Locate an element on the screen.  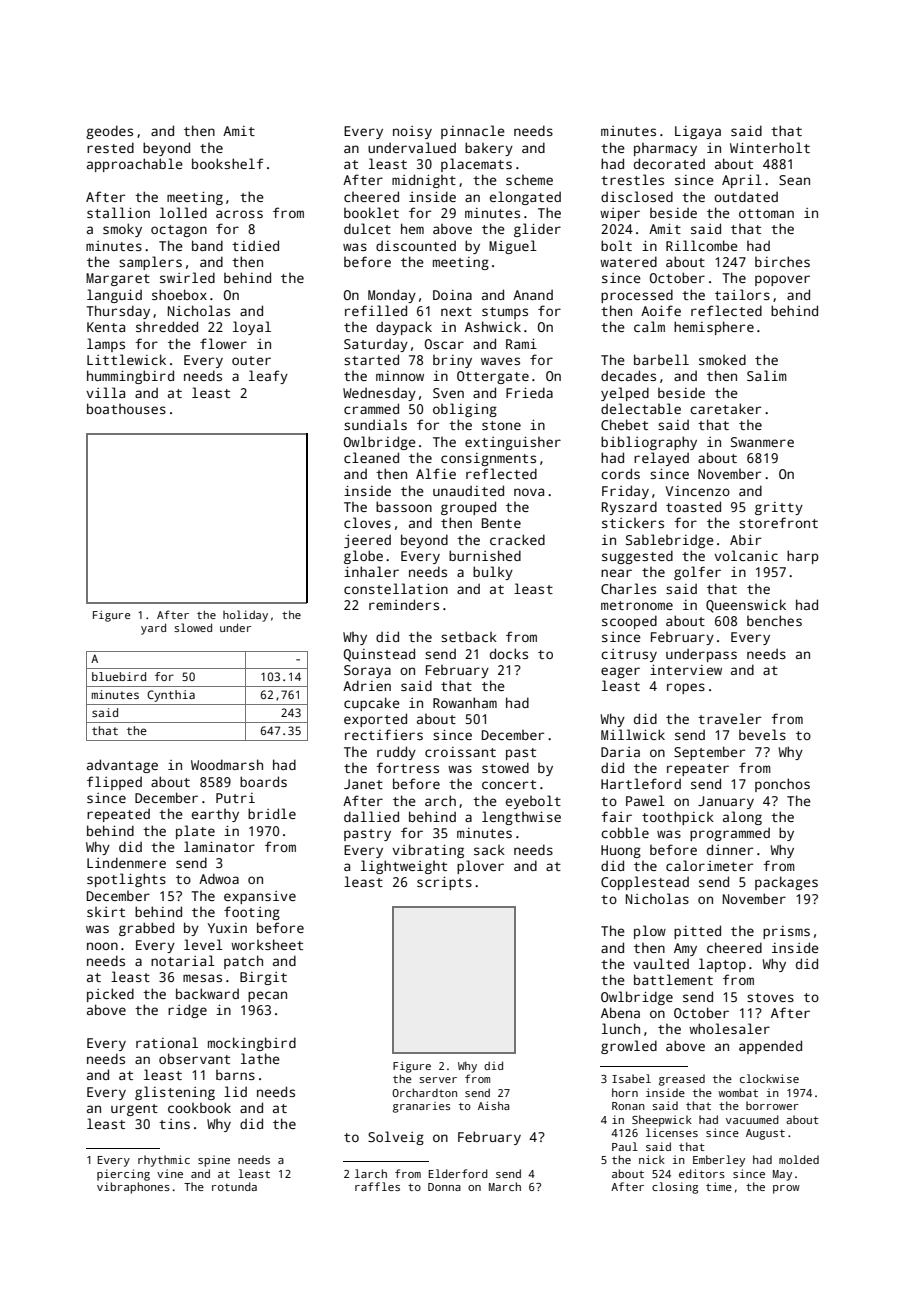
stallion is located at coordinates (118, 212).
